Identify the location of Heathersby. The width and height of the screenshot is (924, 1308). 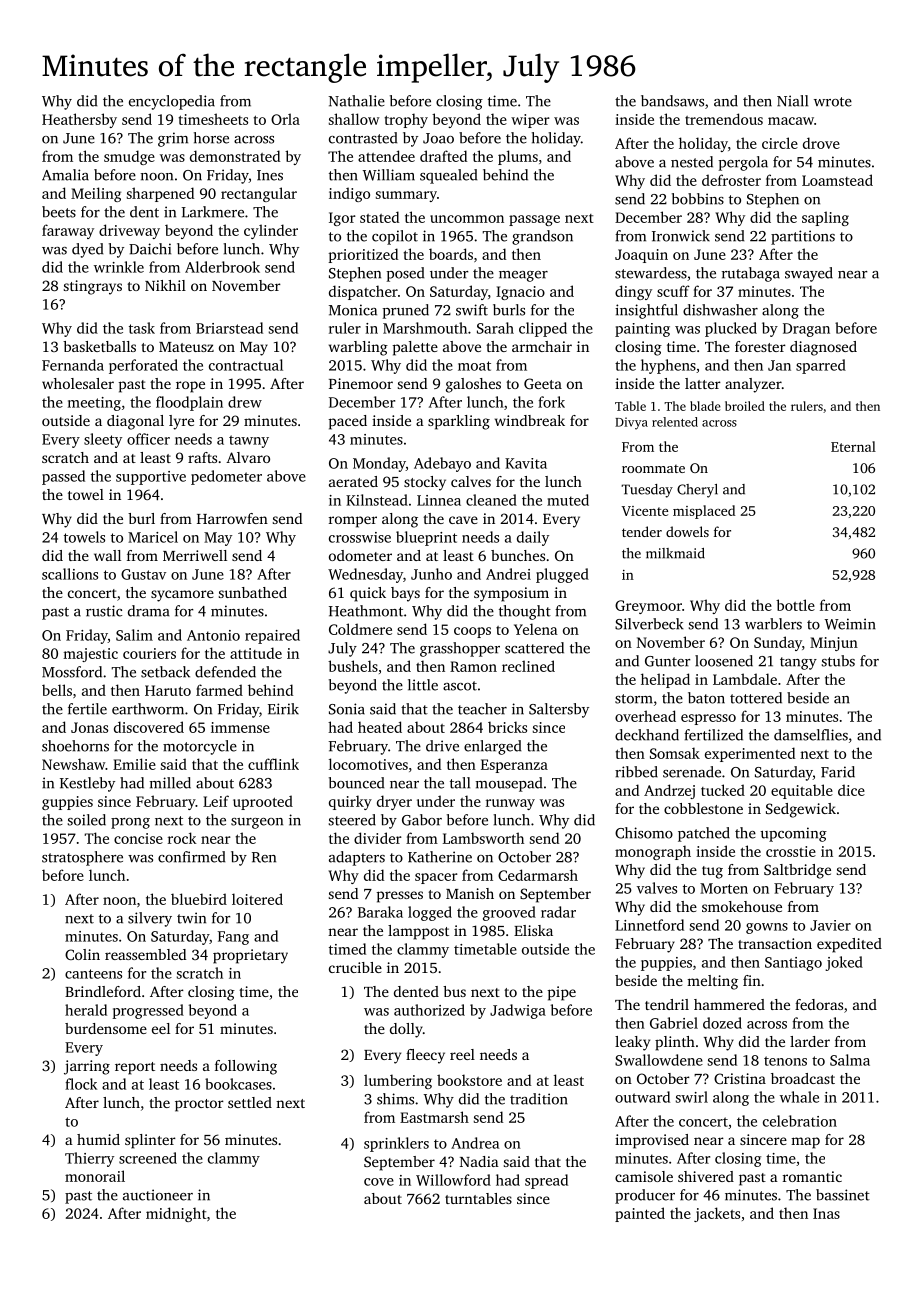
(79, 120).
